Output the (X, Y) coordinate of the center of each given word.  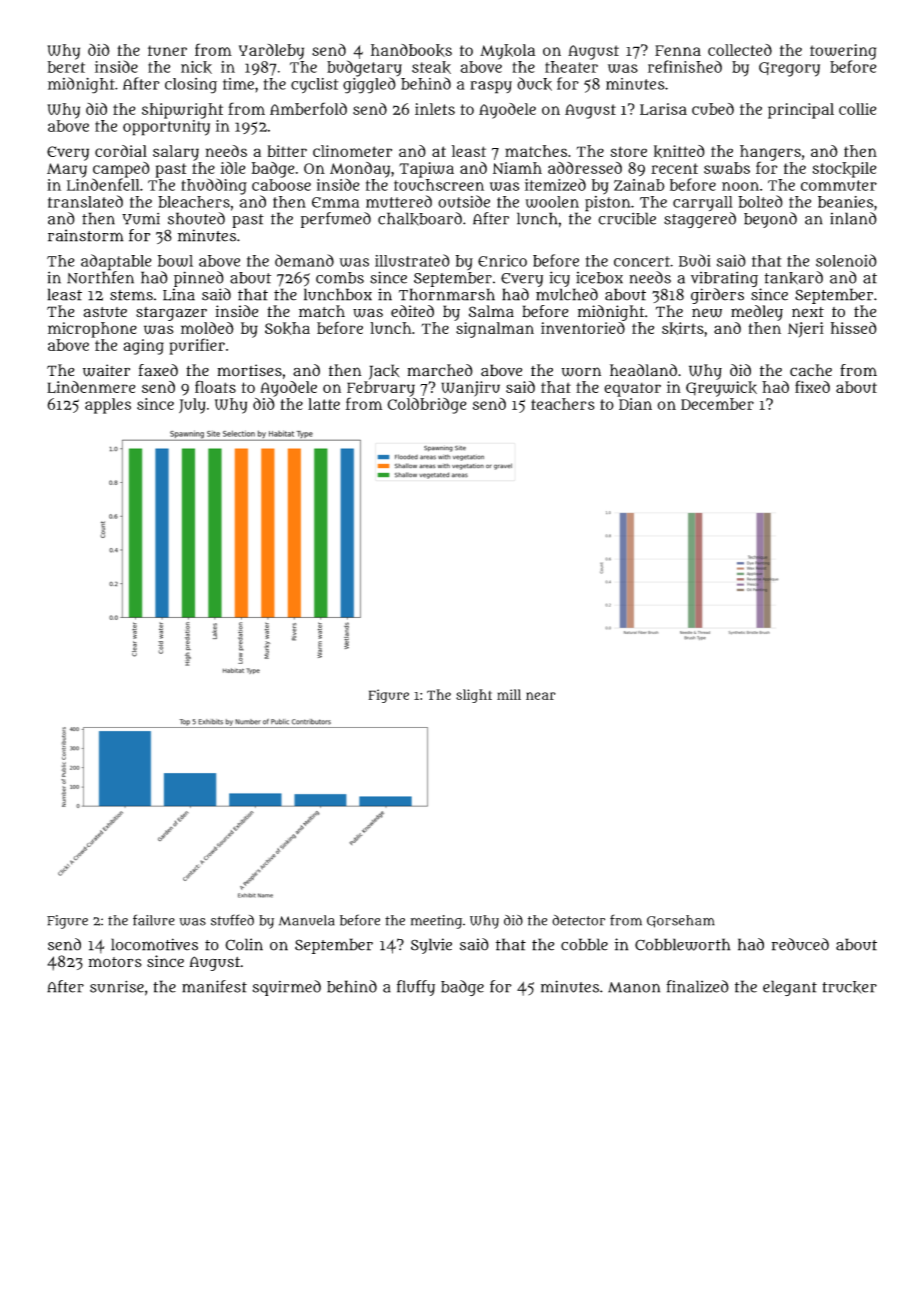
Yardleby (271, 52)
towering (843, 52)
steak (431, 67)
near (541, 696)
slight (474, 696)
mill (509, 694)
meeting (436, 922)
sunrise (117, 986)
